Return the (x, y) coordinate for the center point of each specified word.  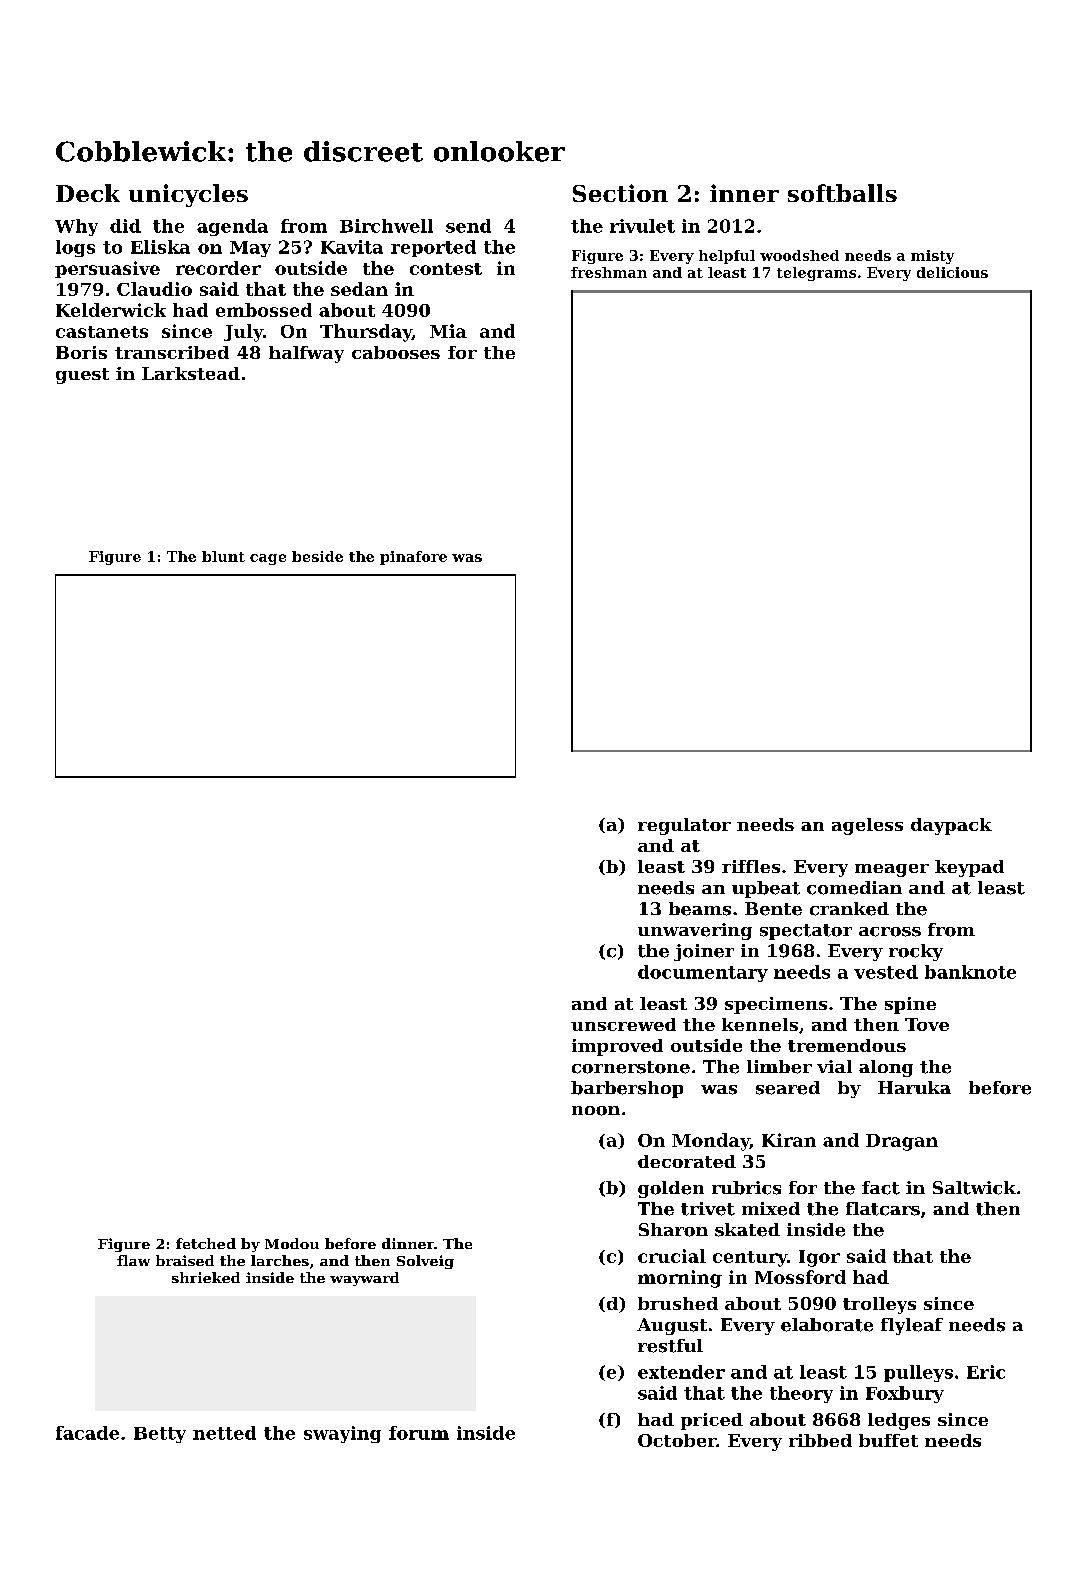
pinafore (413, 558)
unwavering (695, 931)
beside (317, 556)
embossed (264, 310)
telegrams (816, 274)
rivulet (642, 226)
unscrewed (623, 1024)
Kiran (789, 1140)
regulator (684, 826)
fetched (206, 1243)
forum (419, 1433)
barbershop (627, 1089)
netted (224, 1433)
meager (892, 870)
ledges (899, 1421)
